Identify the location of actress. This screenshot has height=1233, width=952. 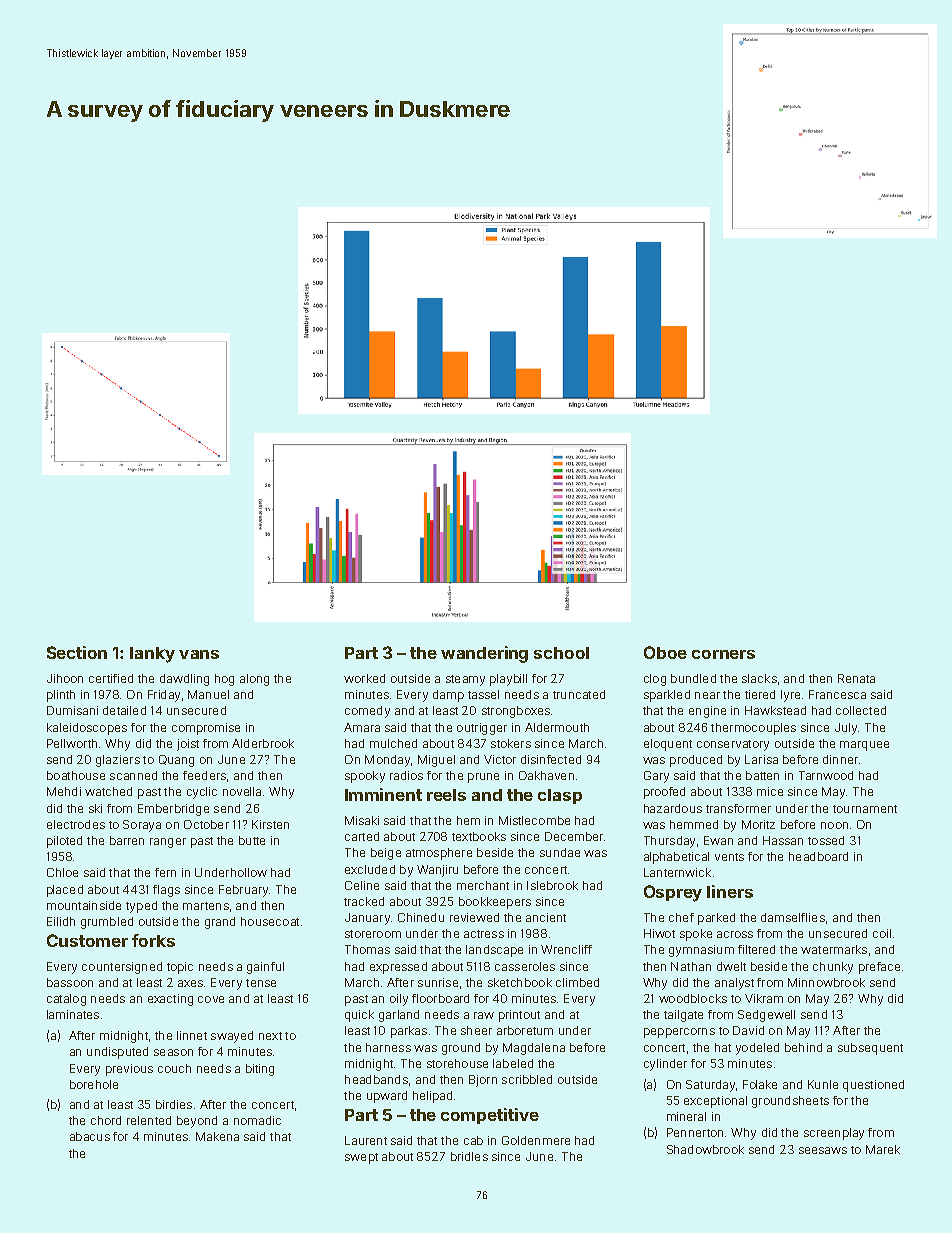
(484, 934).
